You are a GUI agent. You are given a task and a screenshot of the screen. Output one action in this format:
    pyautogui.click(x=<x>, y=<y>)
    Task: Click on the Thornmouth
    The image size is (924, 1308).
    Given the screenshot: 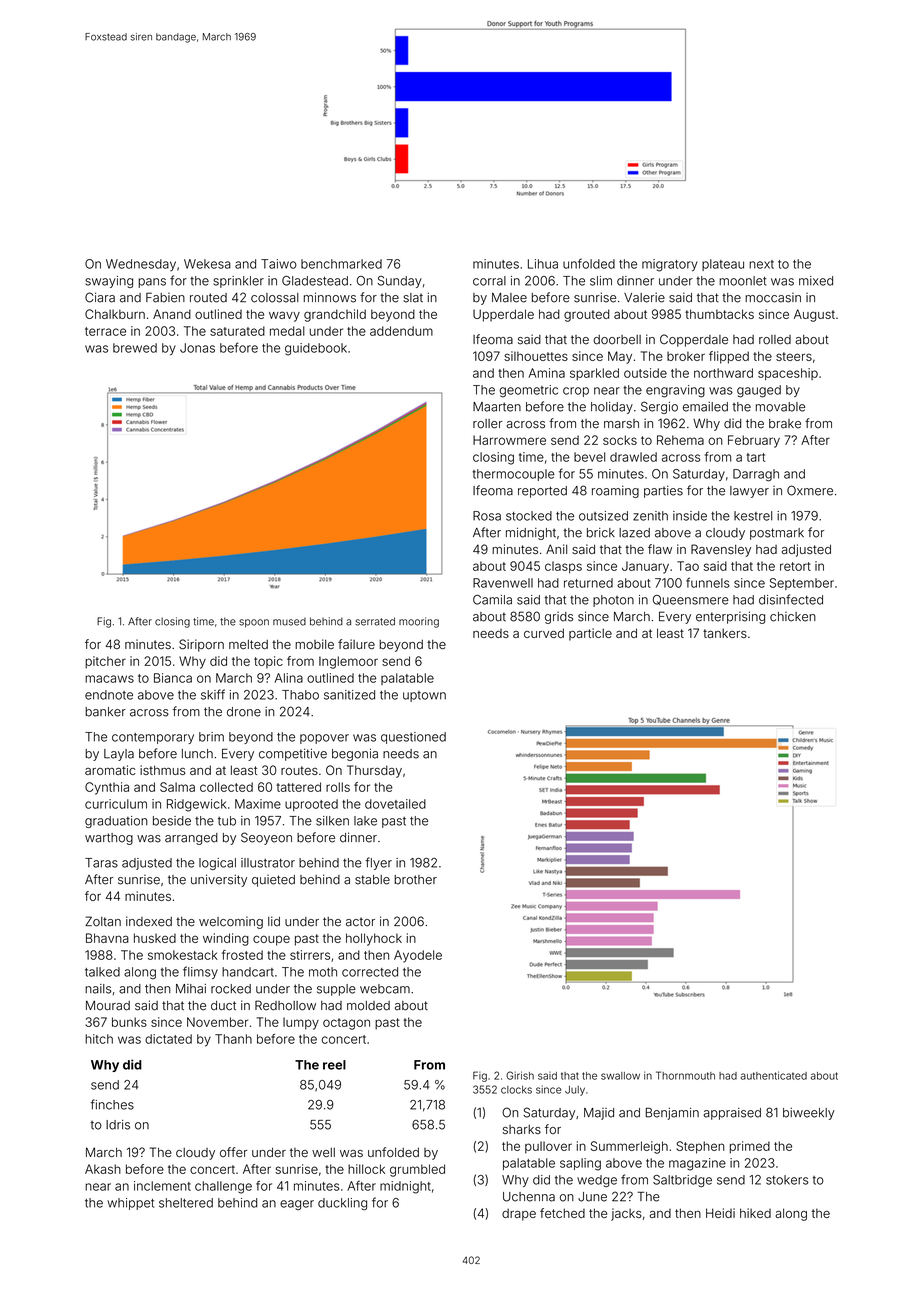 What is the action you would take?
    pyautogui.click(x=685, y=1075)
